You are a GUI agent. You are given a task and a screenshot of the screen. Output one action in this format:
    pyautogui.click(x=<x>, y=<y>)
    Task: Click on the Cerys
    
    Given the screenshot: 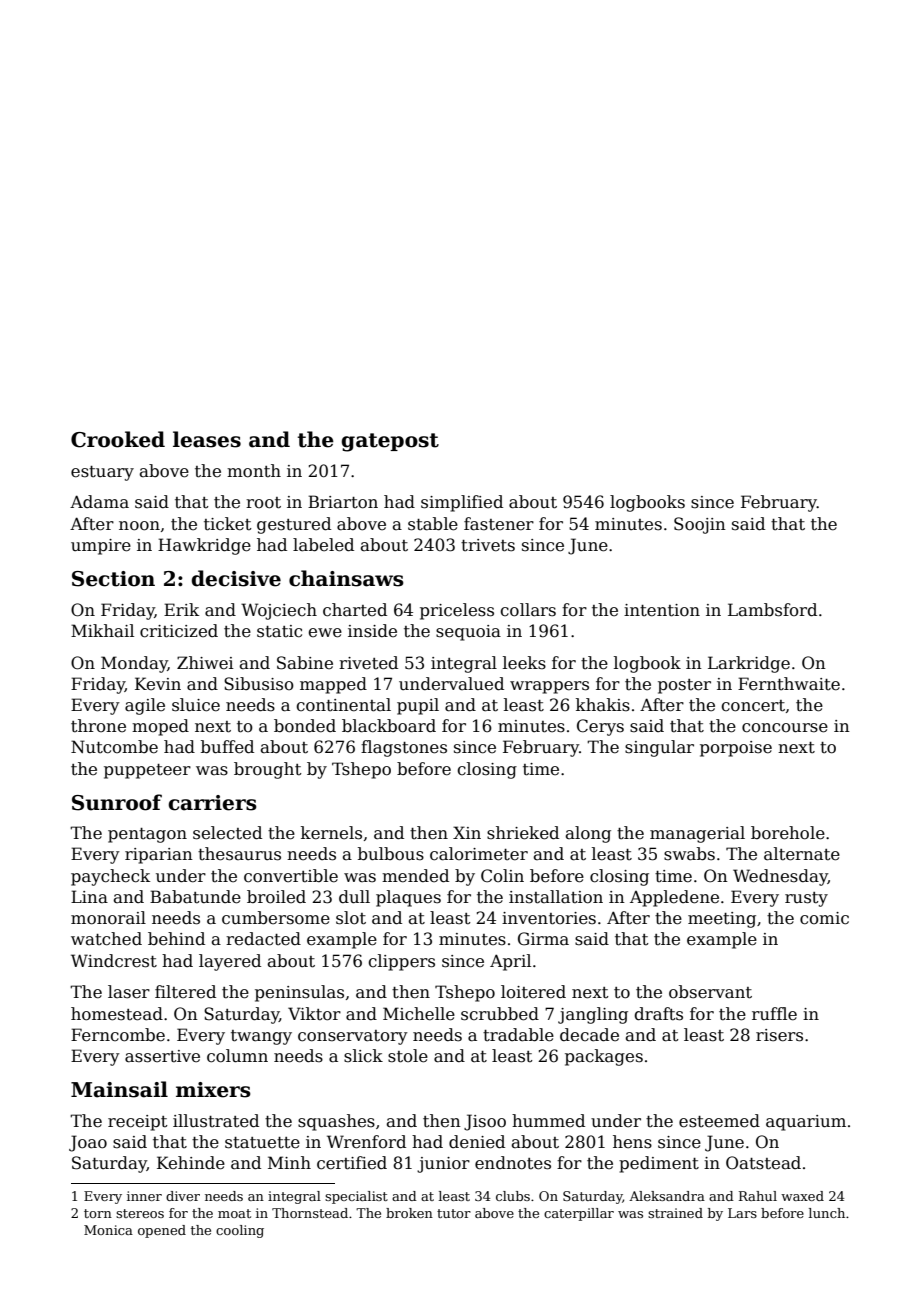 What is the action you would take?
    pyautogui.click(x=600, y=727)
